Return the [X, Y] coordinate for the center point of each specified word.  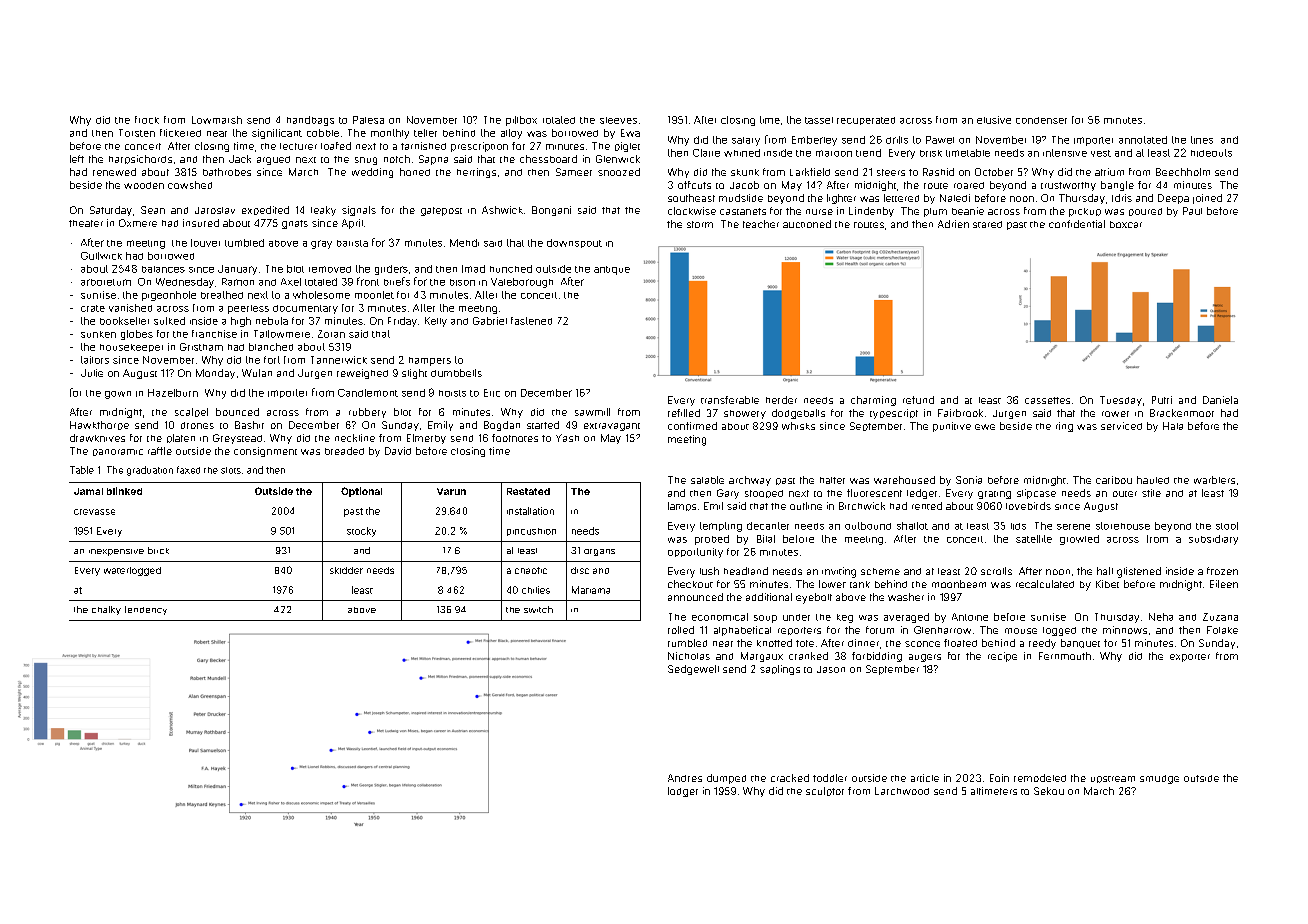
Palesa [368, 120]
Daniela [1220, 400]
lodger [683, 792]
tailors [95, 360]
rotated [559, 120]
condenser [1041, 120]
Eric [492, 393]
